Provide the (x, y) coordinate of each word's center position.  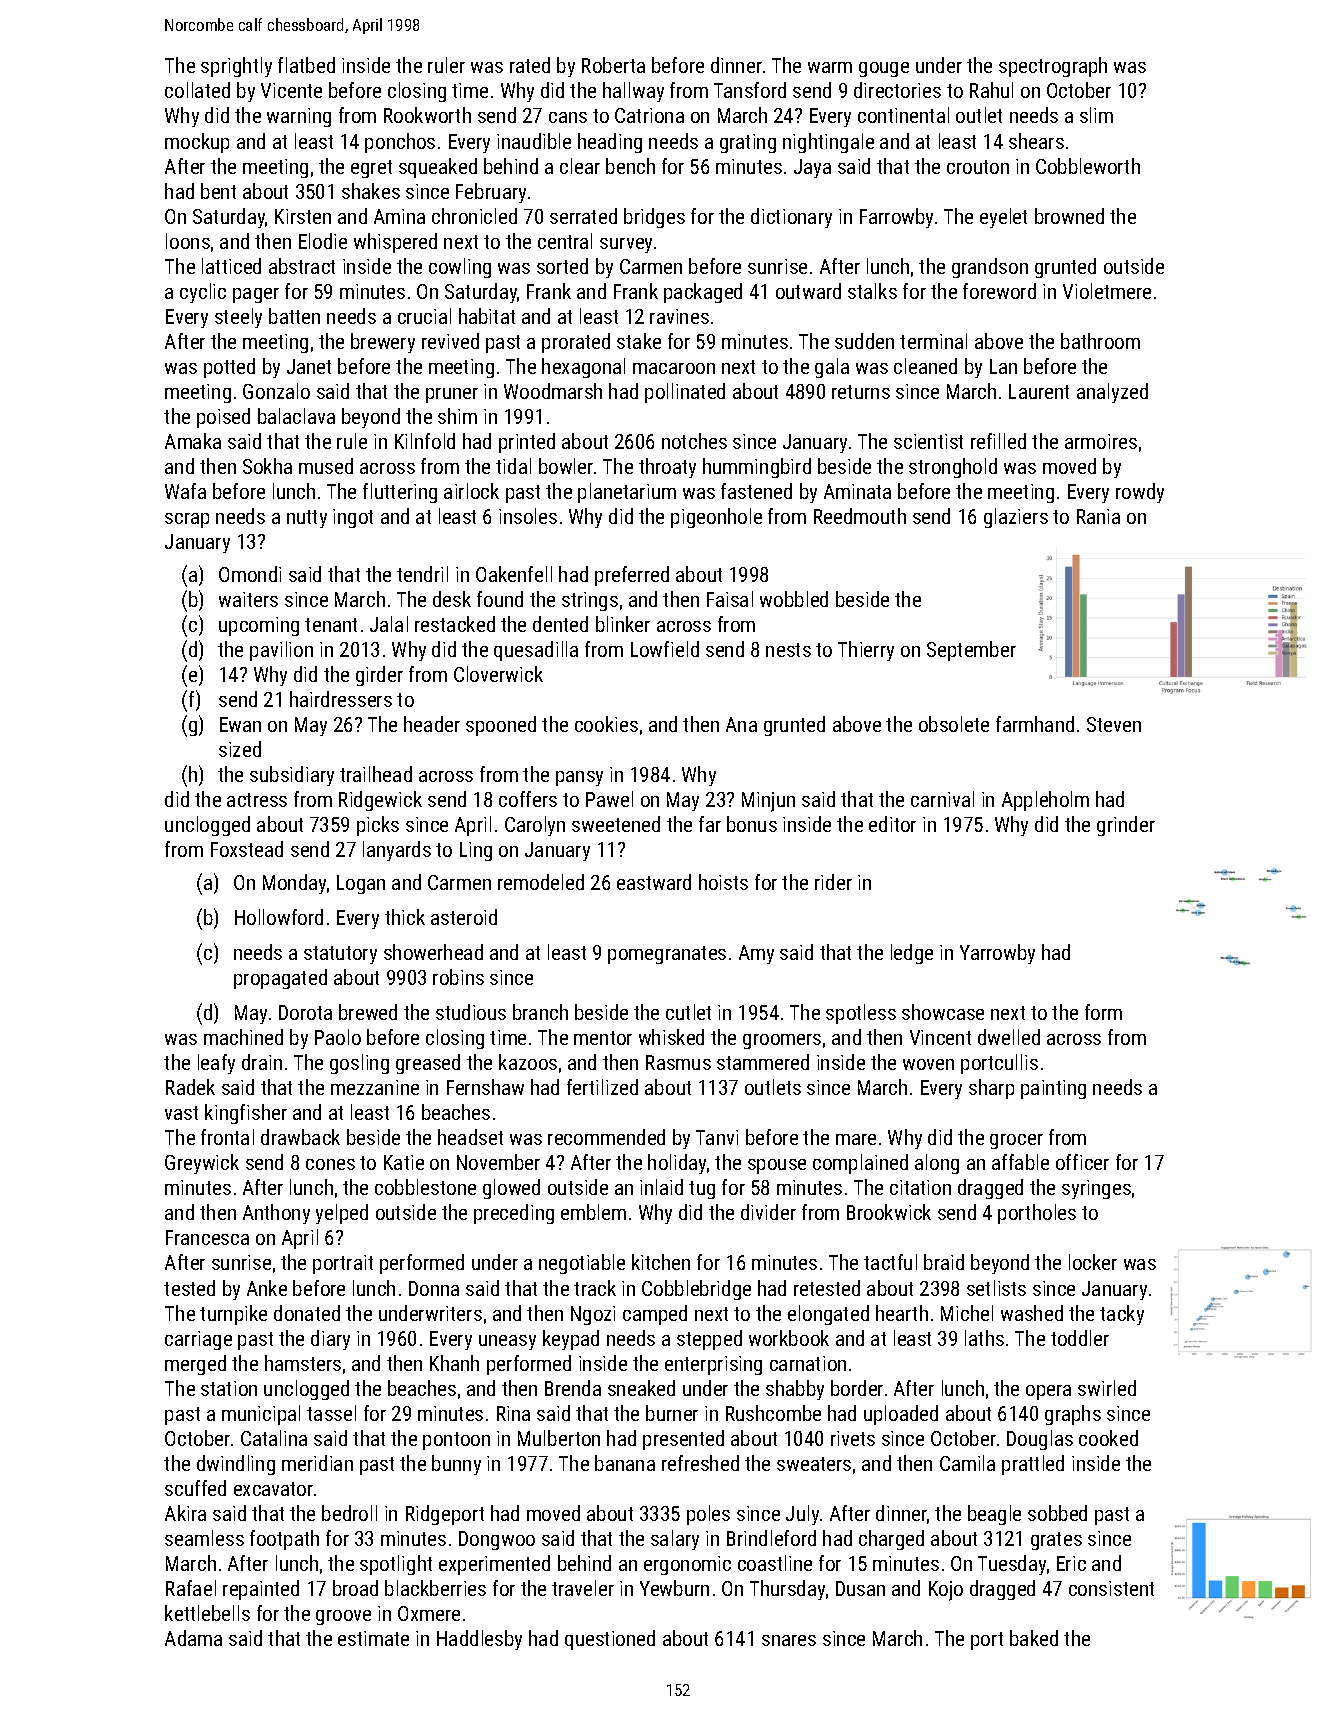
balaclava (296, 416)
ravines (679, 316)
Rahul (991, 90)
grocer (1016, 1141)
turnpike (233, 1315)
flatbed (306, 65)
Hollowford (279, 917)
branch (540, 1012)
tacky (1122, 1315)
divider (768, 1212)
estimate (373, 1638)
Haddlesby (479, 1640)
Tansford (750, 90)
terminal (933, 341)
